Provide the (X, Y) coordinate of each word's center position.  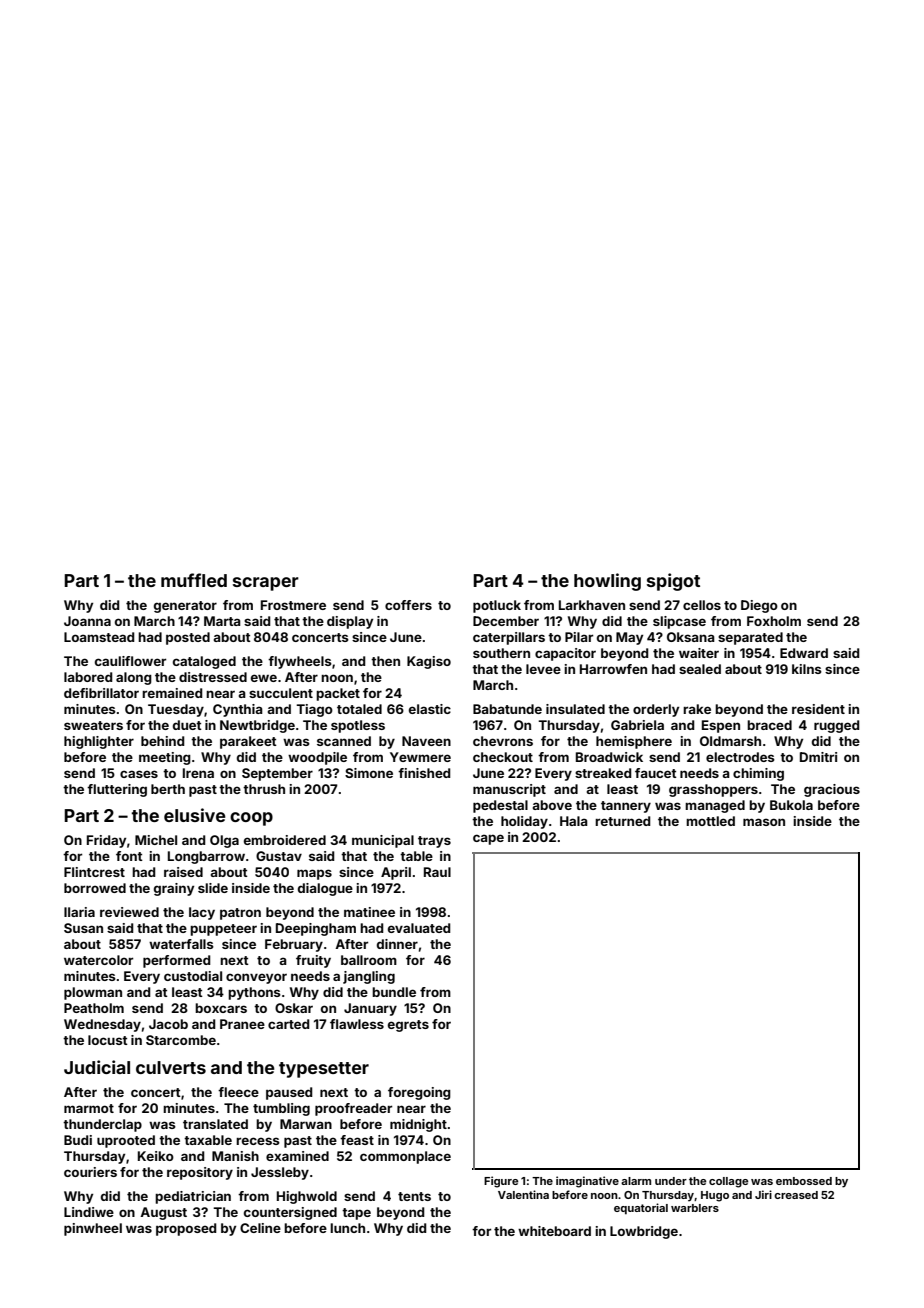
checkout (503, 757)
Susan (83, 928)
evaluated (419, 928)
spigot (673, 582)
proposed (186, 1229)
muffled (194, 580)
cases (139, 774)
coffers (408, 605)
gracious (832, 790)
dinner (397, 944)
